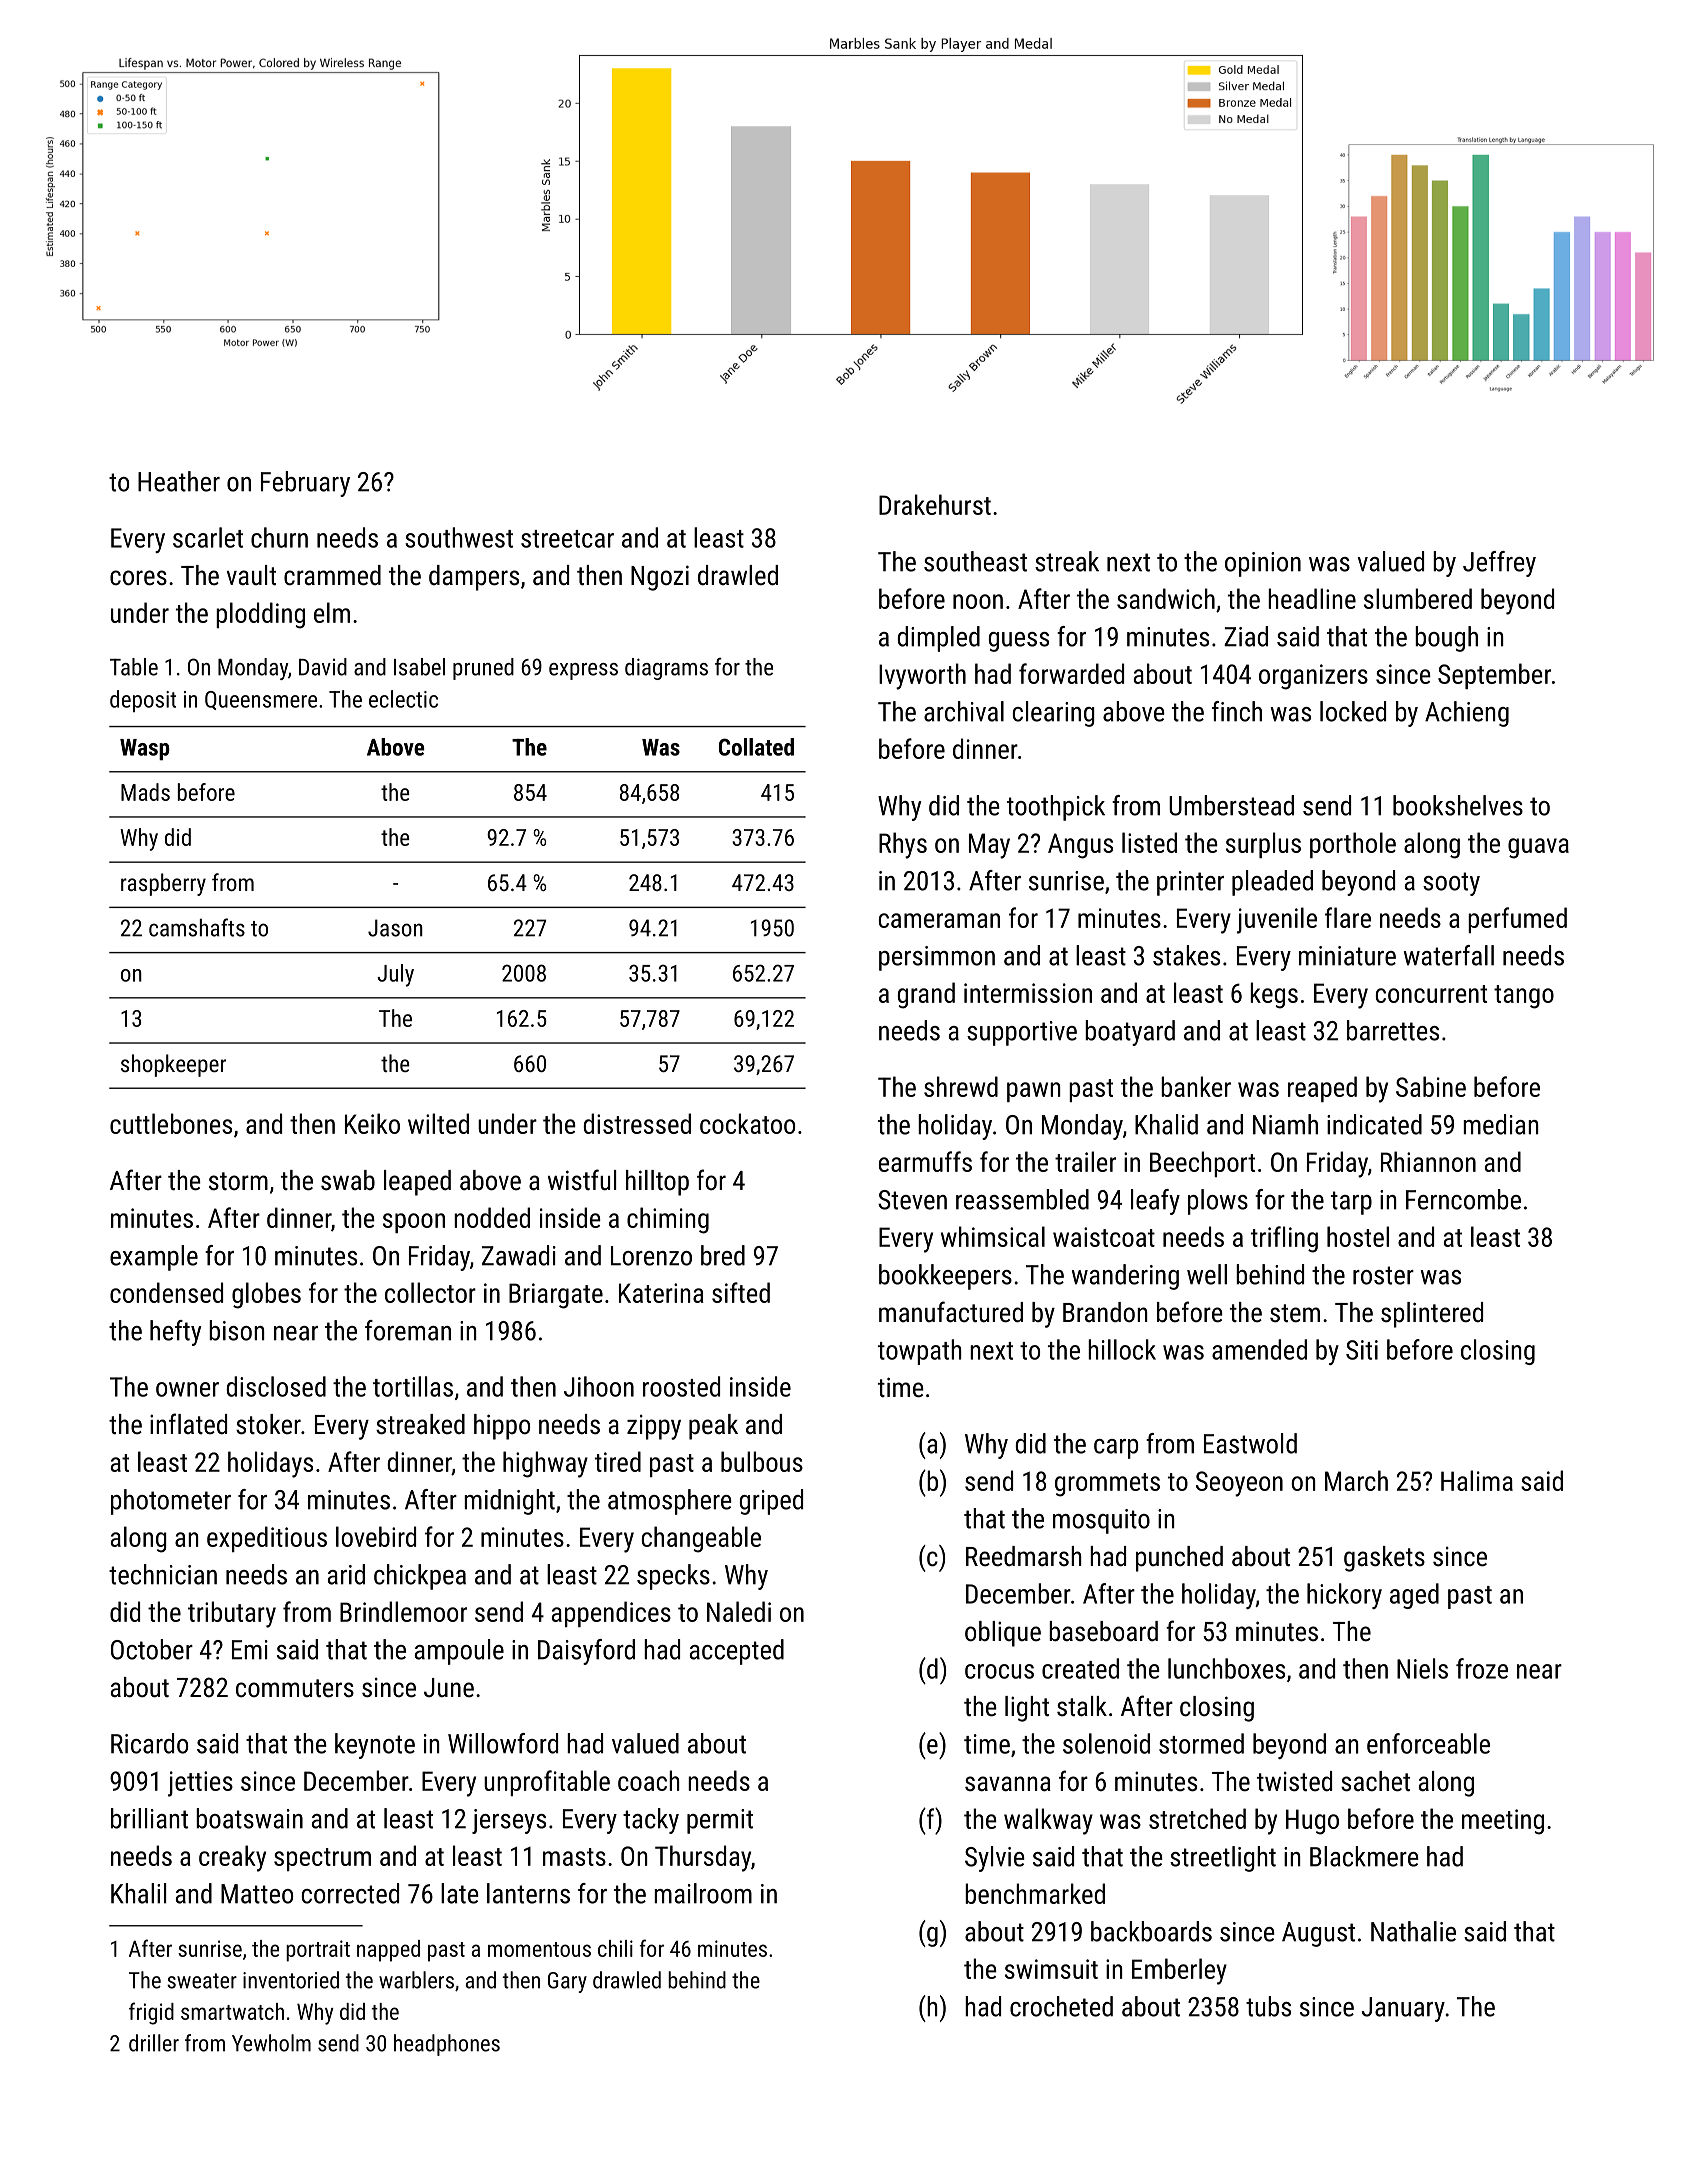 The height and width of the document is (2178, 1683). Describe the element at coordinates (539, 1949) in the document. I see `momentous` at that location.
